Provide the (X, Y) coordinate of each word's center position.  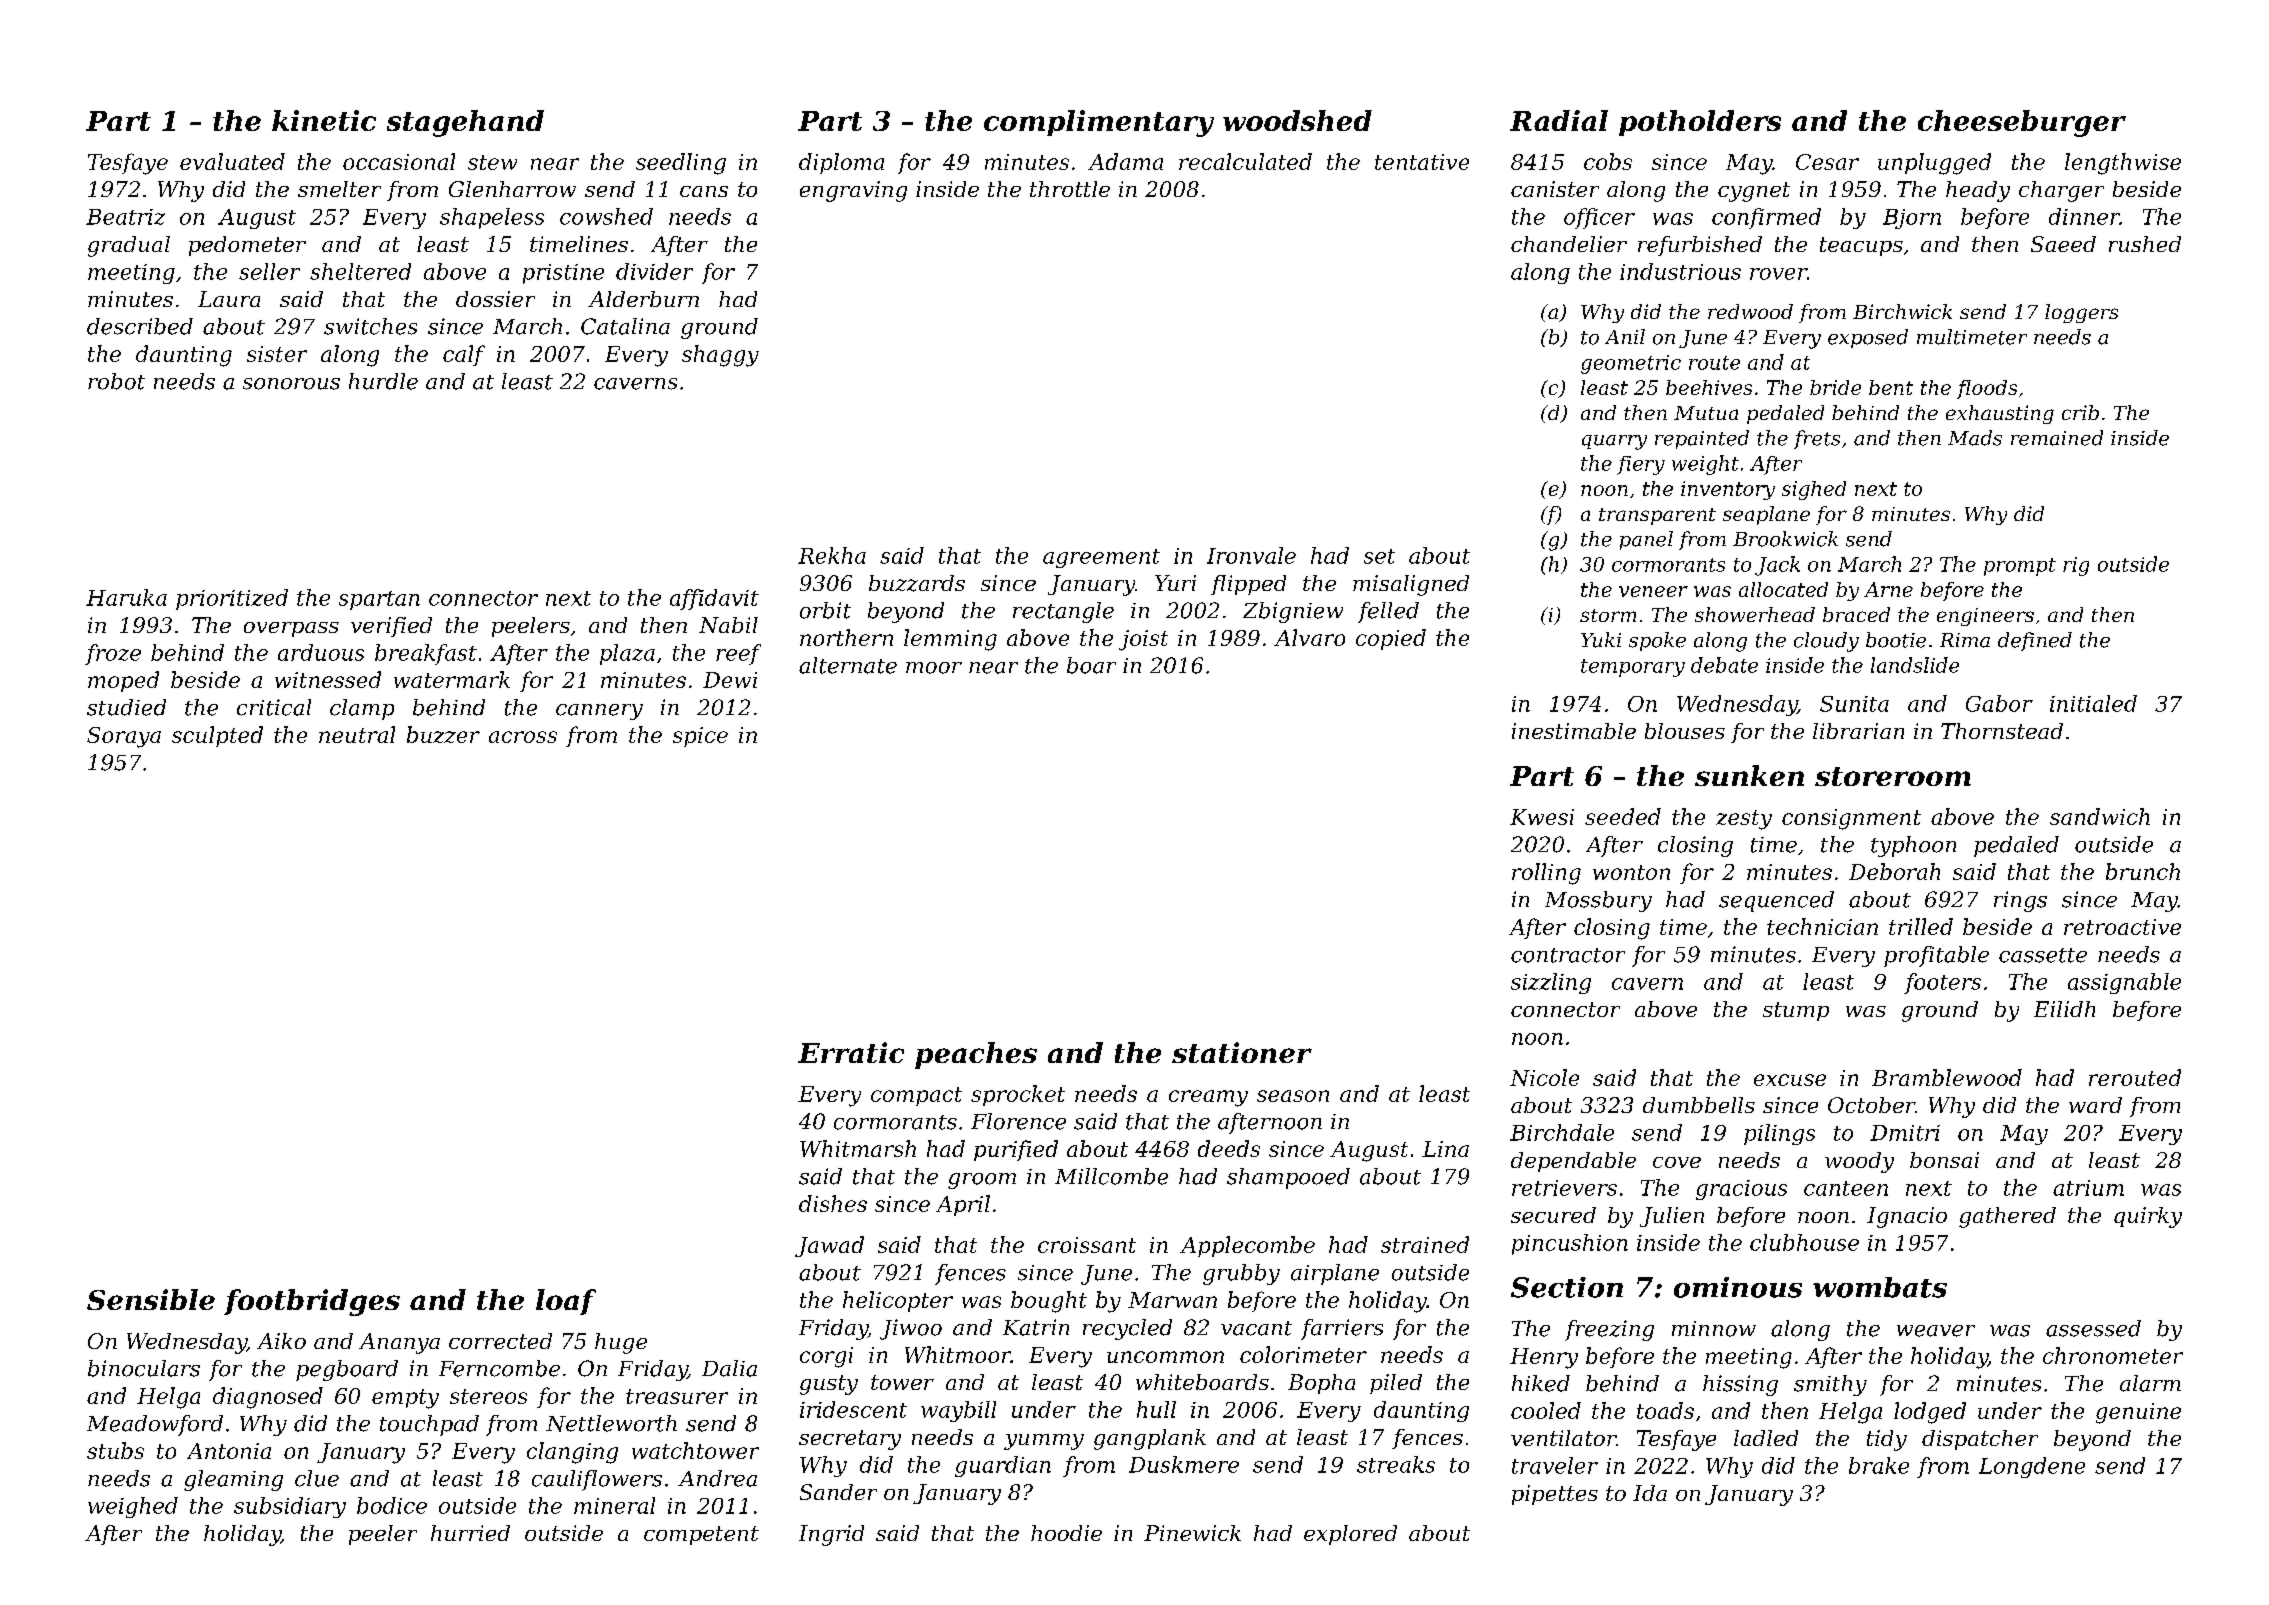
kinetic (324, 120)
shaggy (720, 356)
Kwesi (1542, 817)
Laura (229, 299)
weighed (133, 1507)
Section (1567, 1287)
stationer (1242, 1052)
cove (1677, 1162)
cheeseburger (2022, 123)
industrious (1680, 271)
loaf (566, 1302)
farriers (1342, 1329)
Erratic (851, 1052)
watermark (452, 679)
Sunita (1854, 704)
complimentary (1099, 123)
